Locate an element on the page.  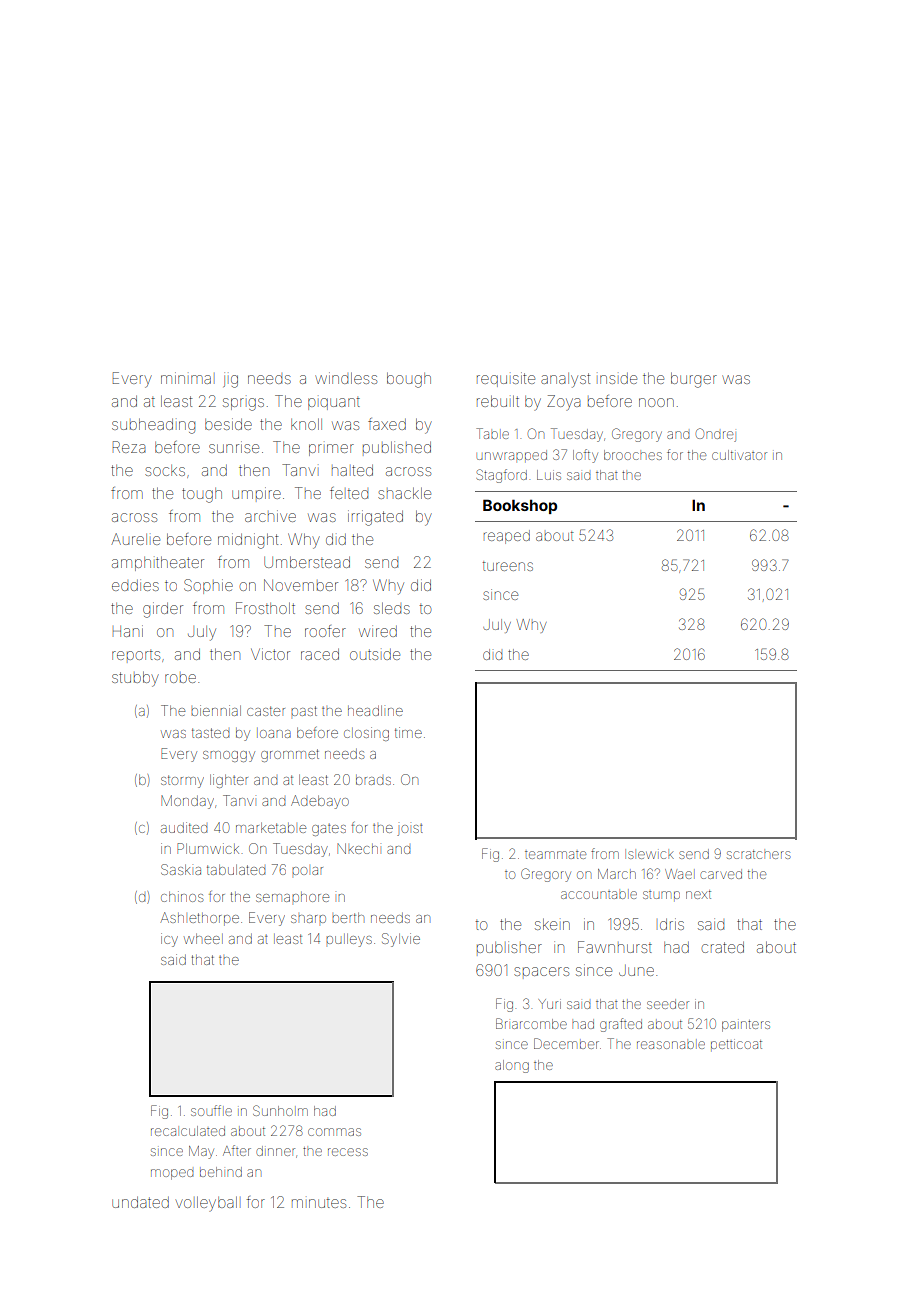
tough is located at coordinates (202, 495).
